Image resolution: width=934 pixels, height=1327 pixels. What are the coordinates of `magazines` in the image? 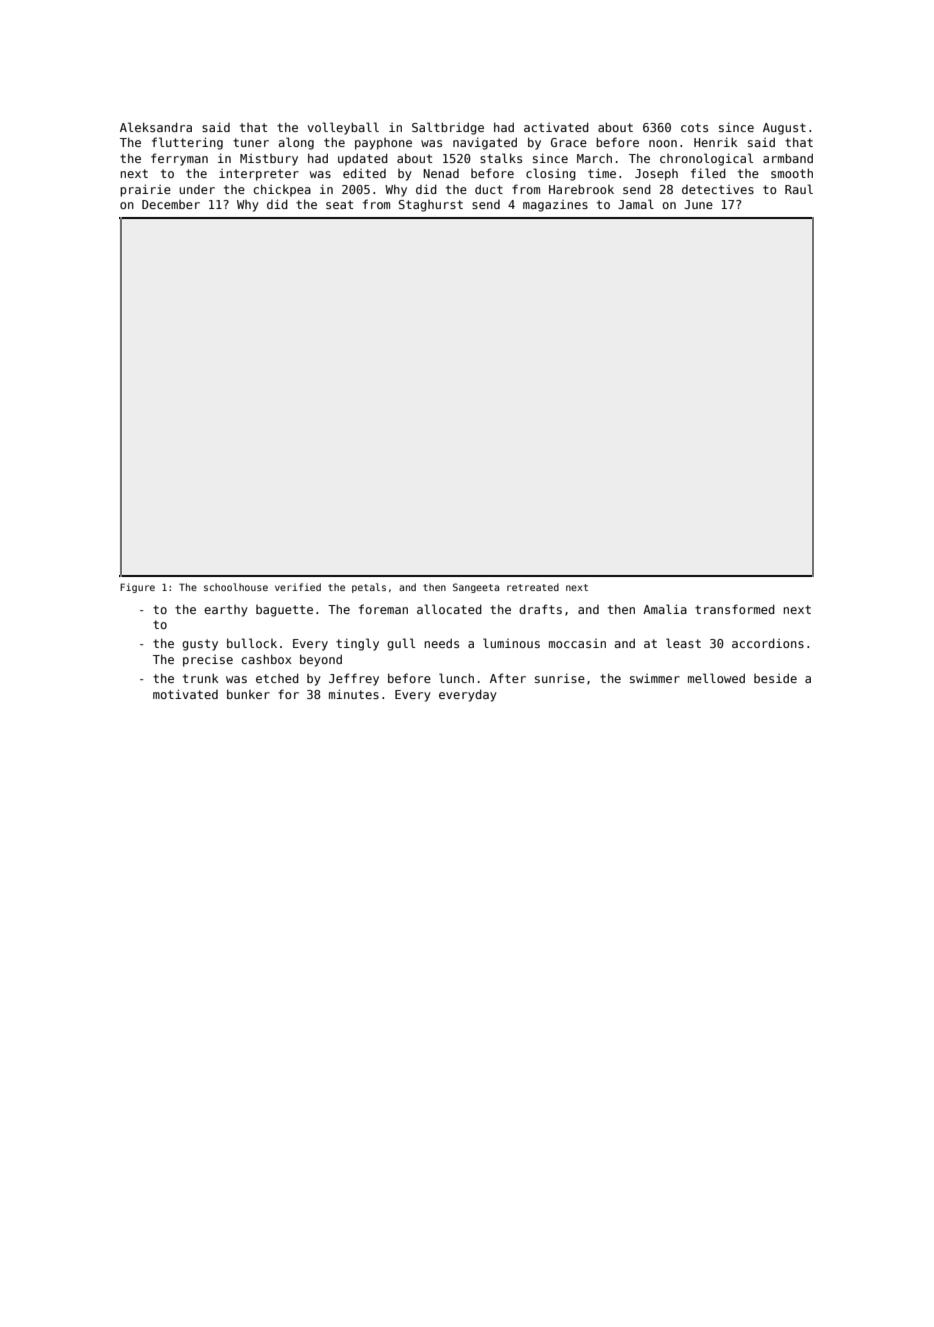 It's located at (555, 206).
